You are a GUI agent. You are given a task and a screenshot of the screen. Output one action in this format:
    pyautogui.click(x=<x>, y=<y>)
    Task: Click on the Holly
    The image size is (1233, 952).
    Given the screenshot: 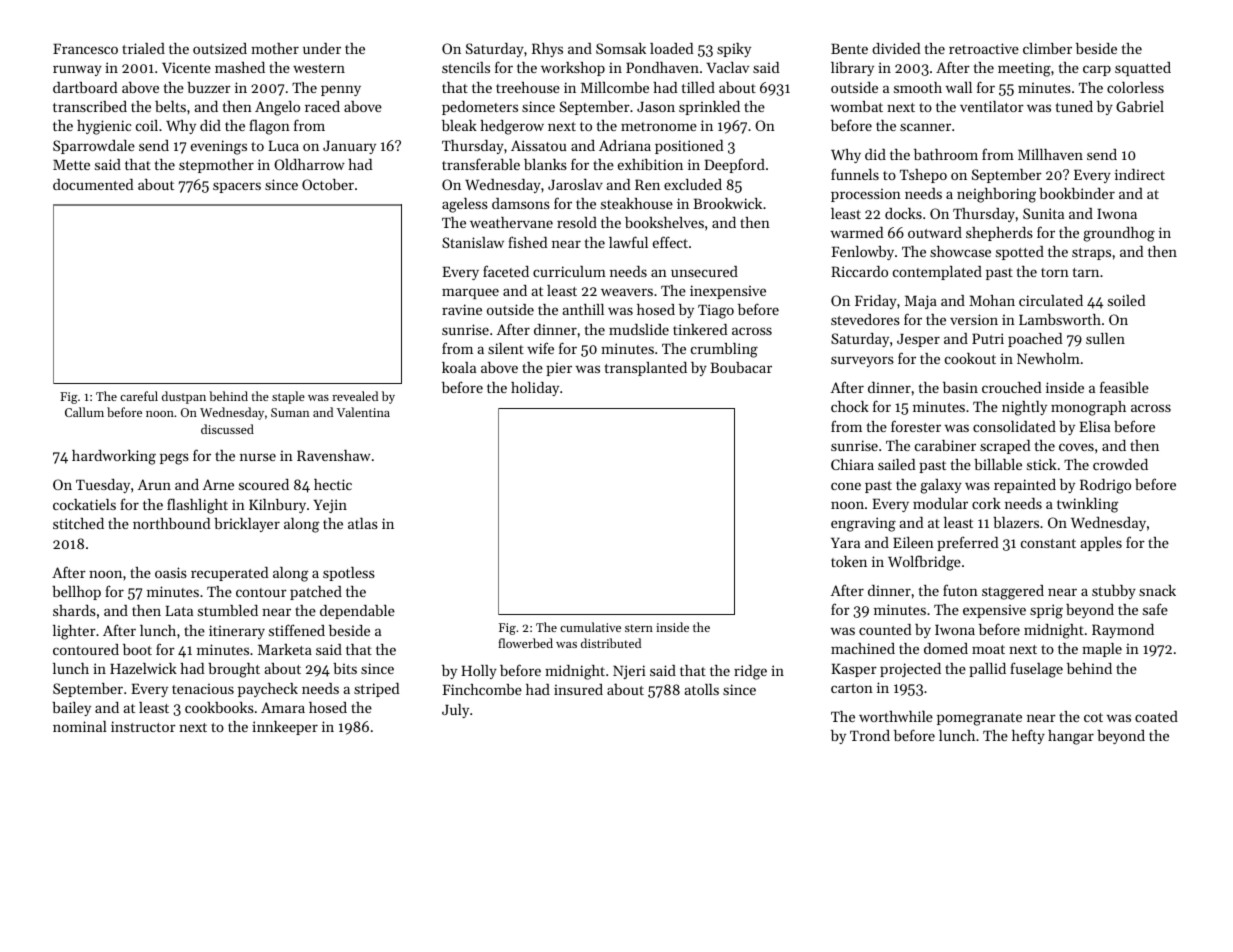 What is the action you would take?
    pyautogui.click(x=479, y=672)
